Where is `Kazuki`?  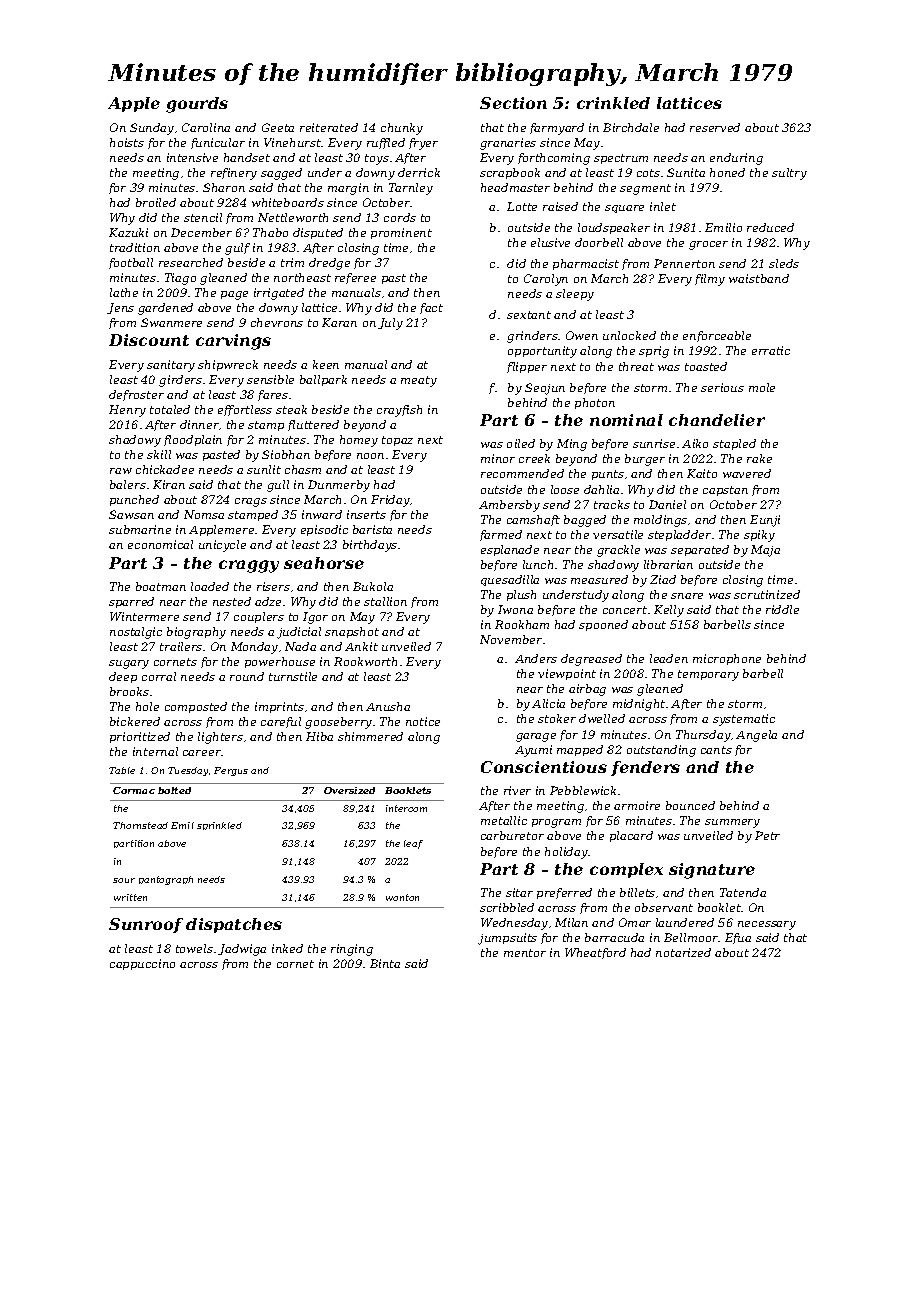
Kazuki is located at coordinates (128, 232).
